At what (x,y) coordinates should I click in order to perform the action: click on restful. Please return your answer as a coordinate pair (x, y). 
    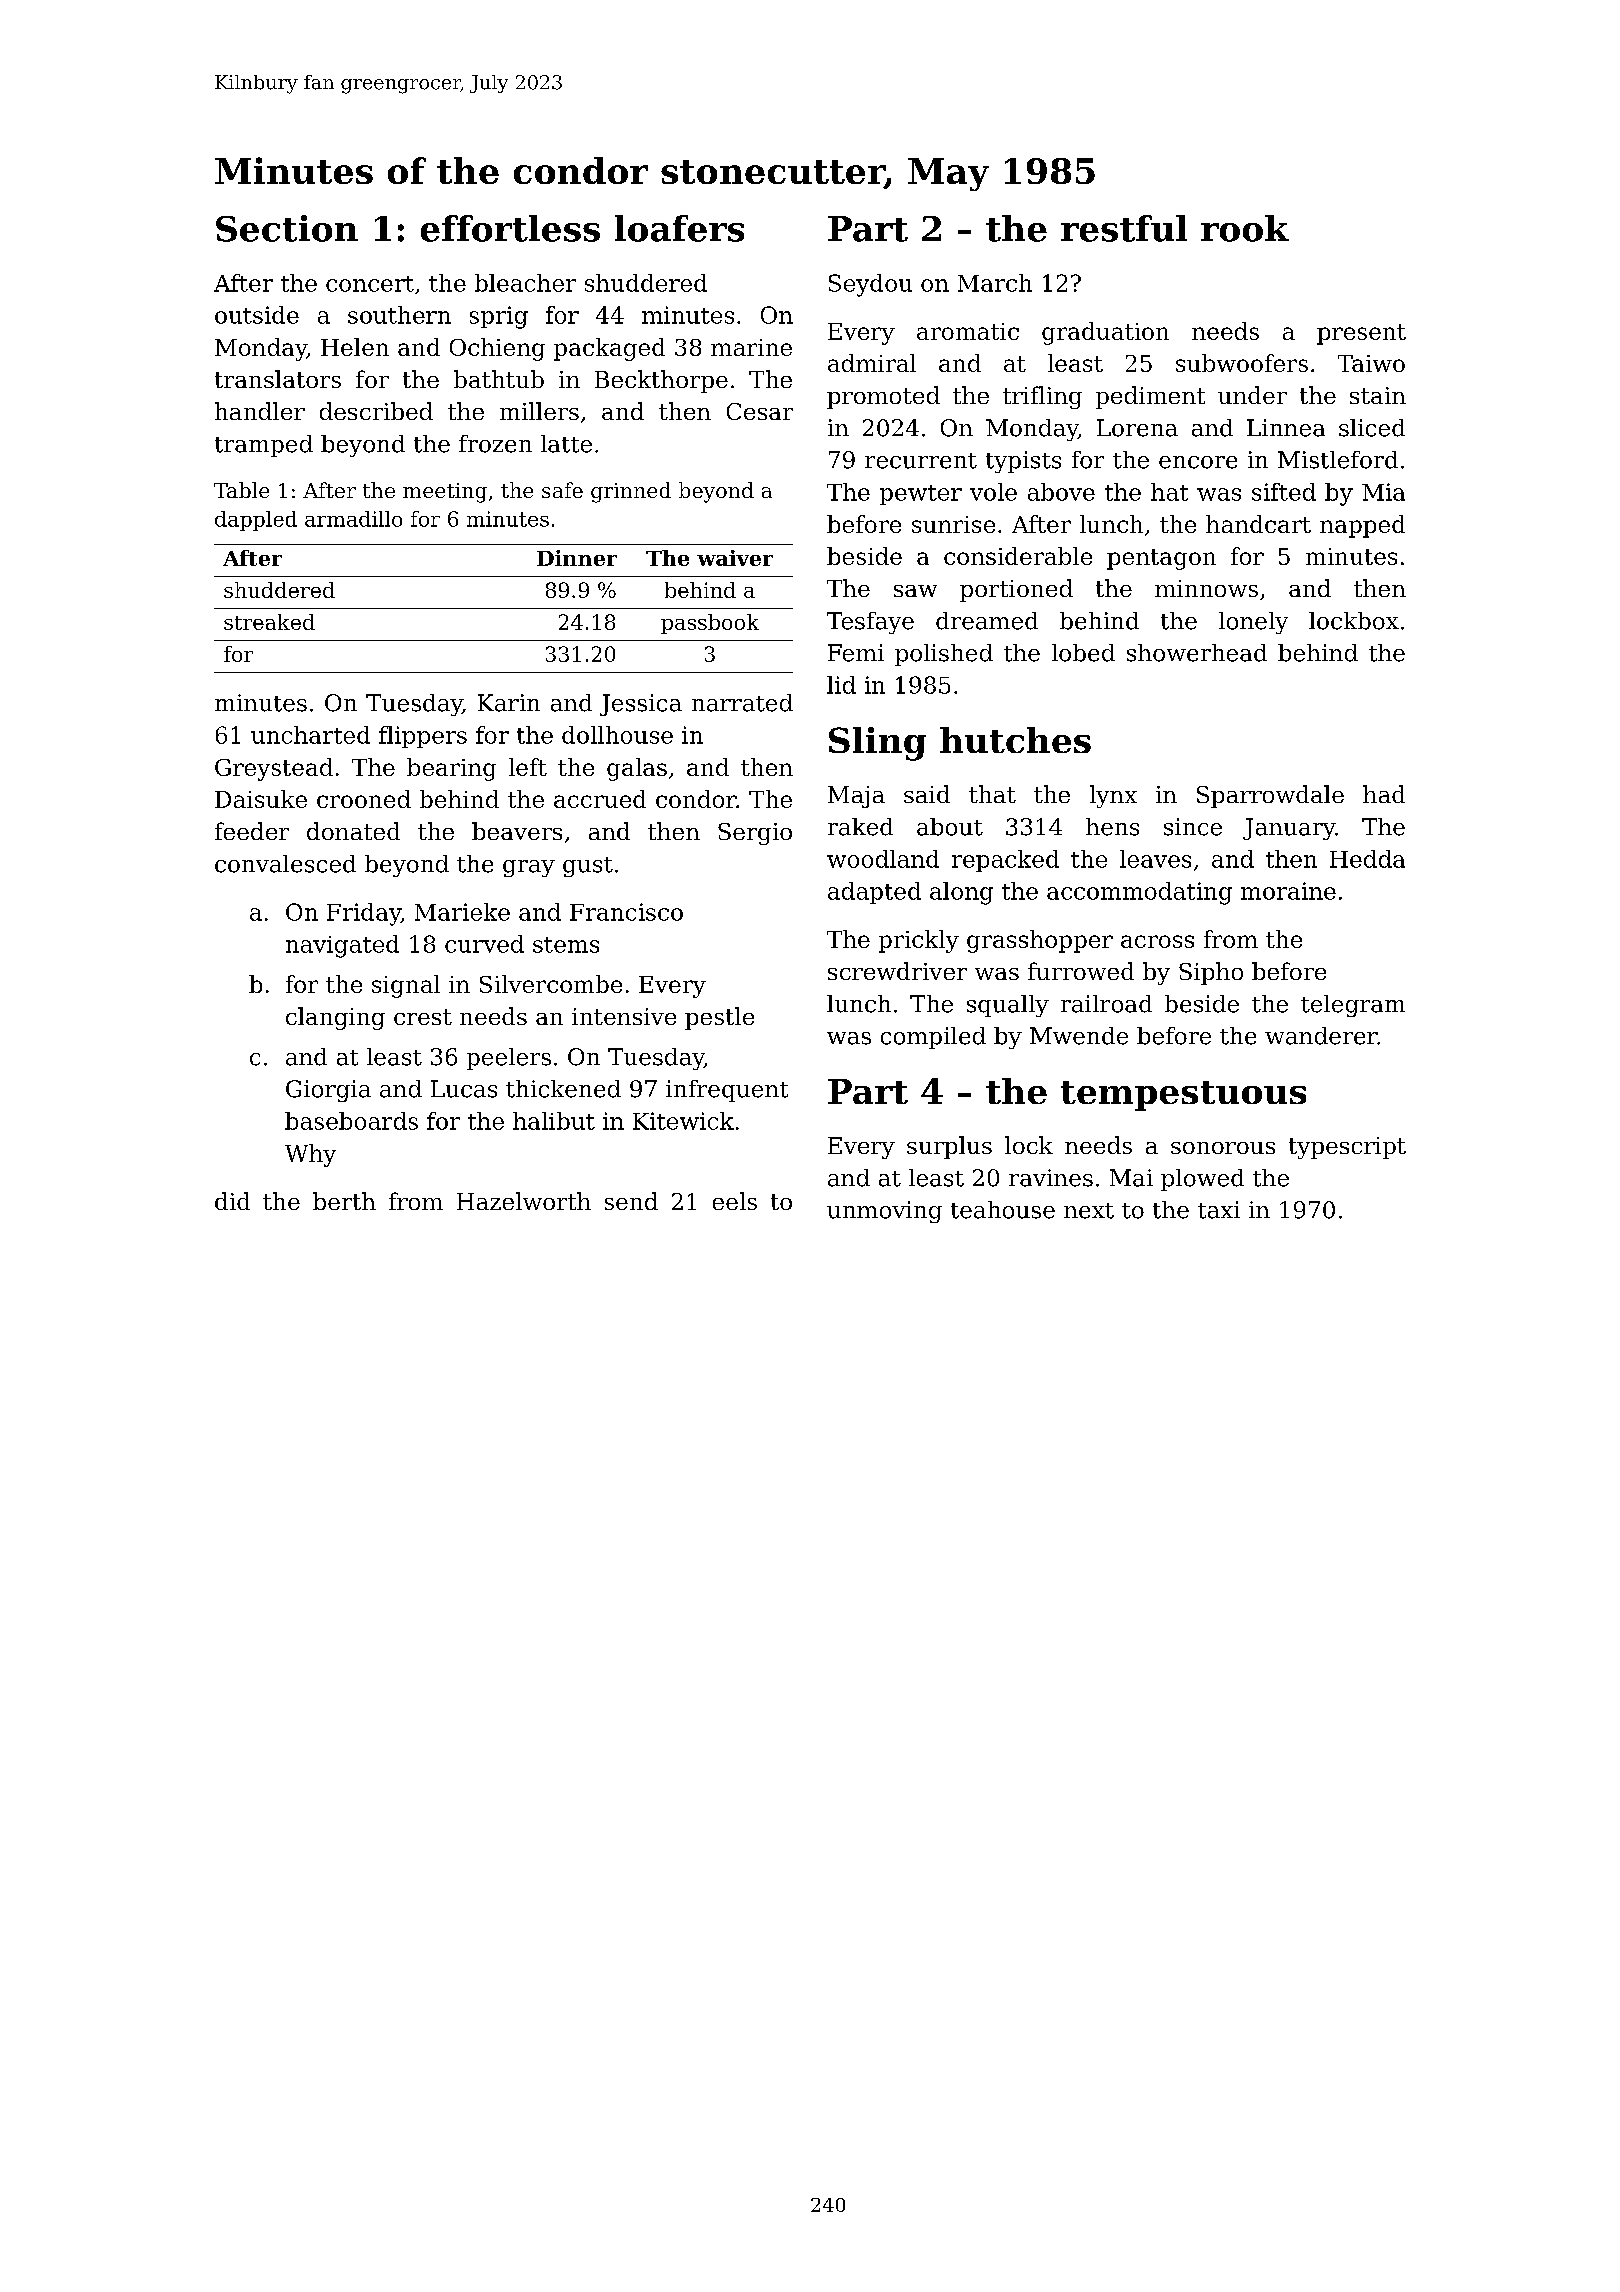
    Looking at the image, I should click on (1124, 228).
